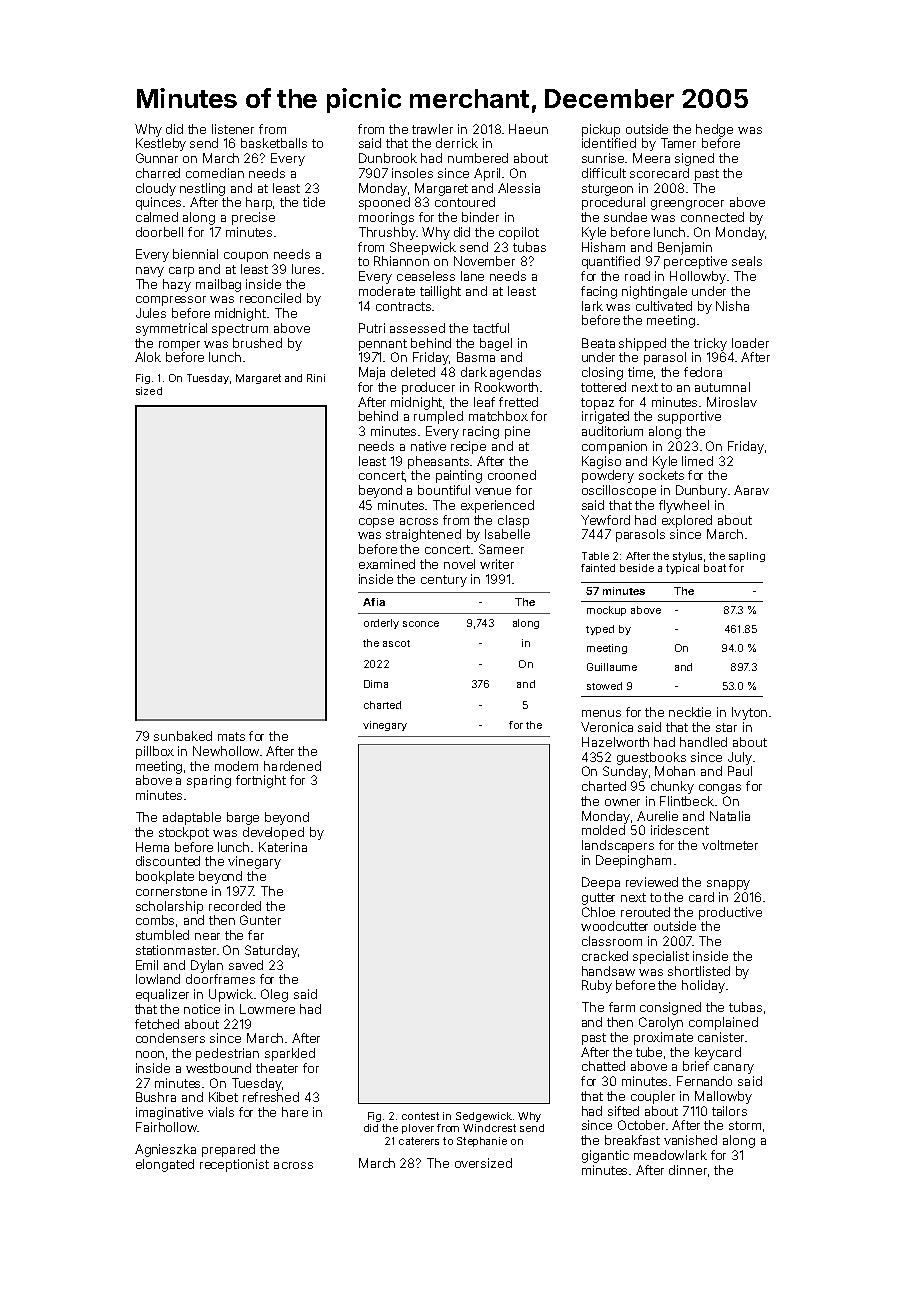 This page has width=908, height=1316. I want to click on trawler, so click(432, 129).
